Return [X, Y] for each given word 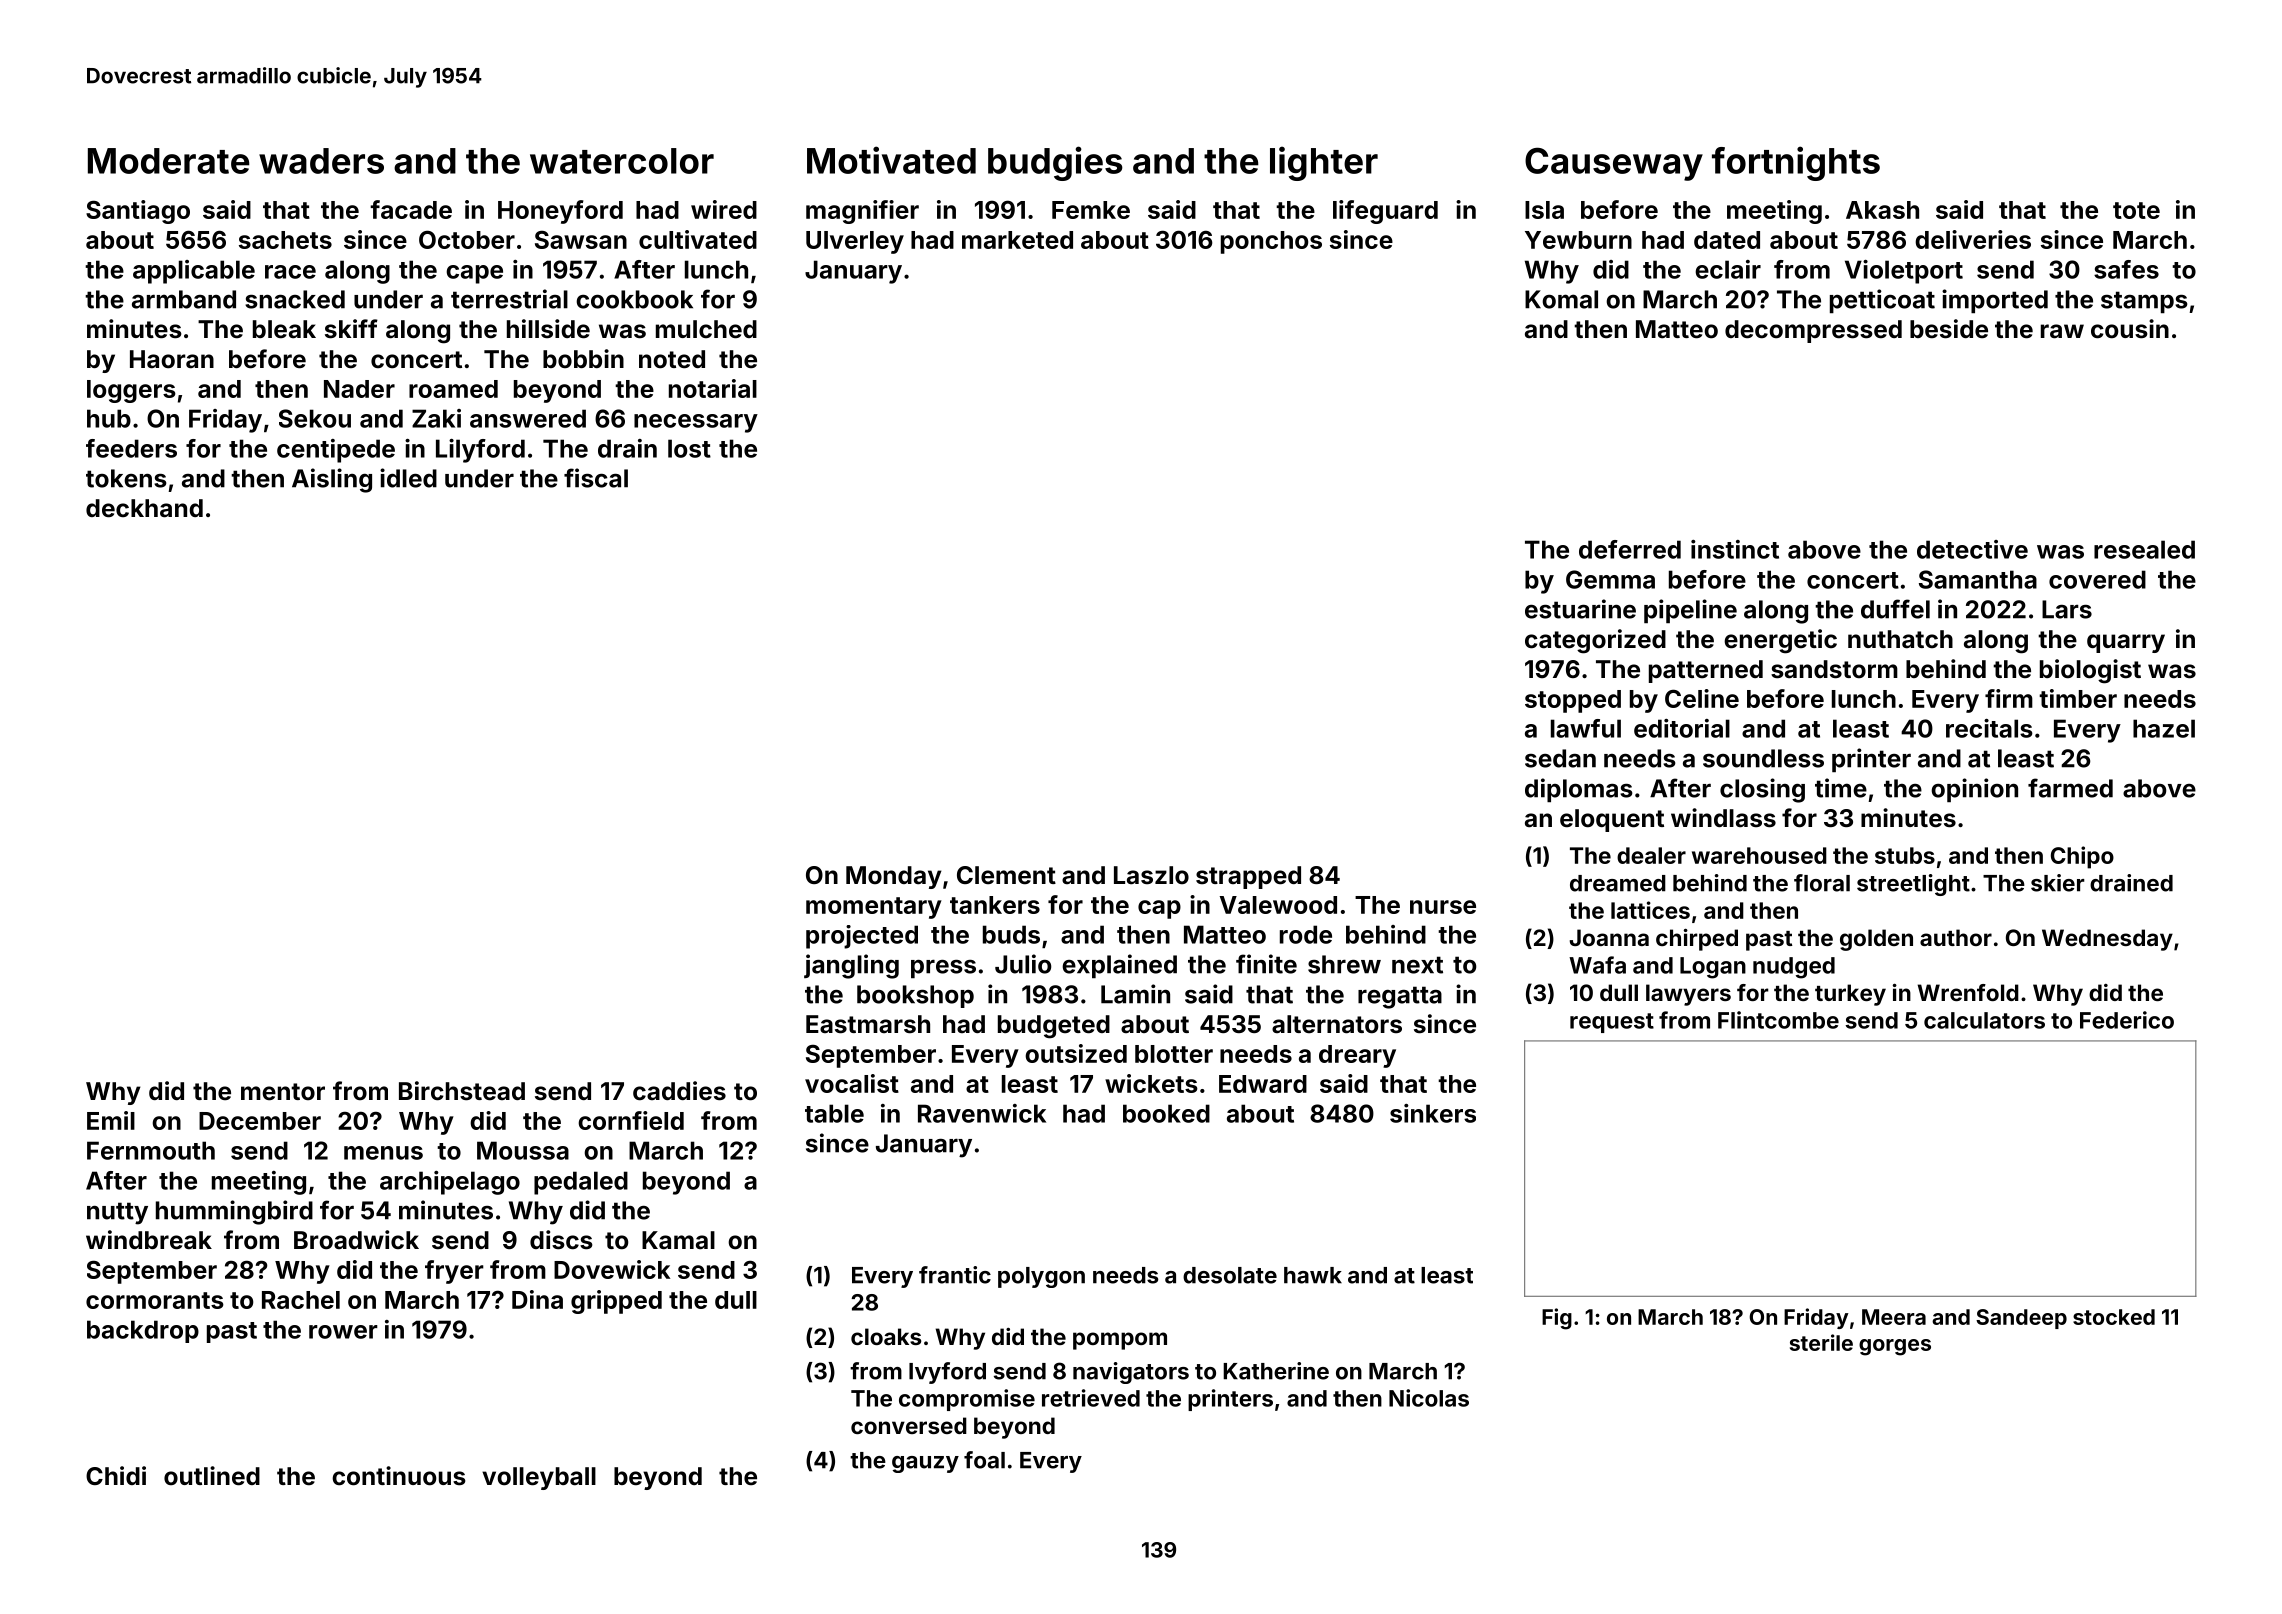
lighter [1324, 163]
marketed [1017, 240]
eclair [1728, 269]
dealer [1651, 855]
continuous [399, 1476]
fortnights [1796, 163]
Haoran [172, 359]
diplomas [1579, 790]
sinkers [1433, 1113]
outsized [1076, 1053]
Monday [894, 877]
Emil [111, 1120]
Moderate [169, 161]
